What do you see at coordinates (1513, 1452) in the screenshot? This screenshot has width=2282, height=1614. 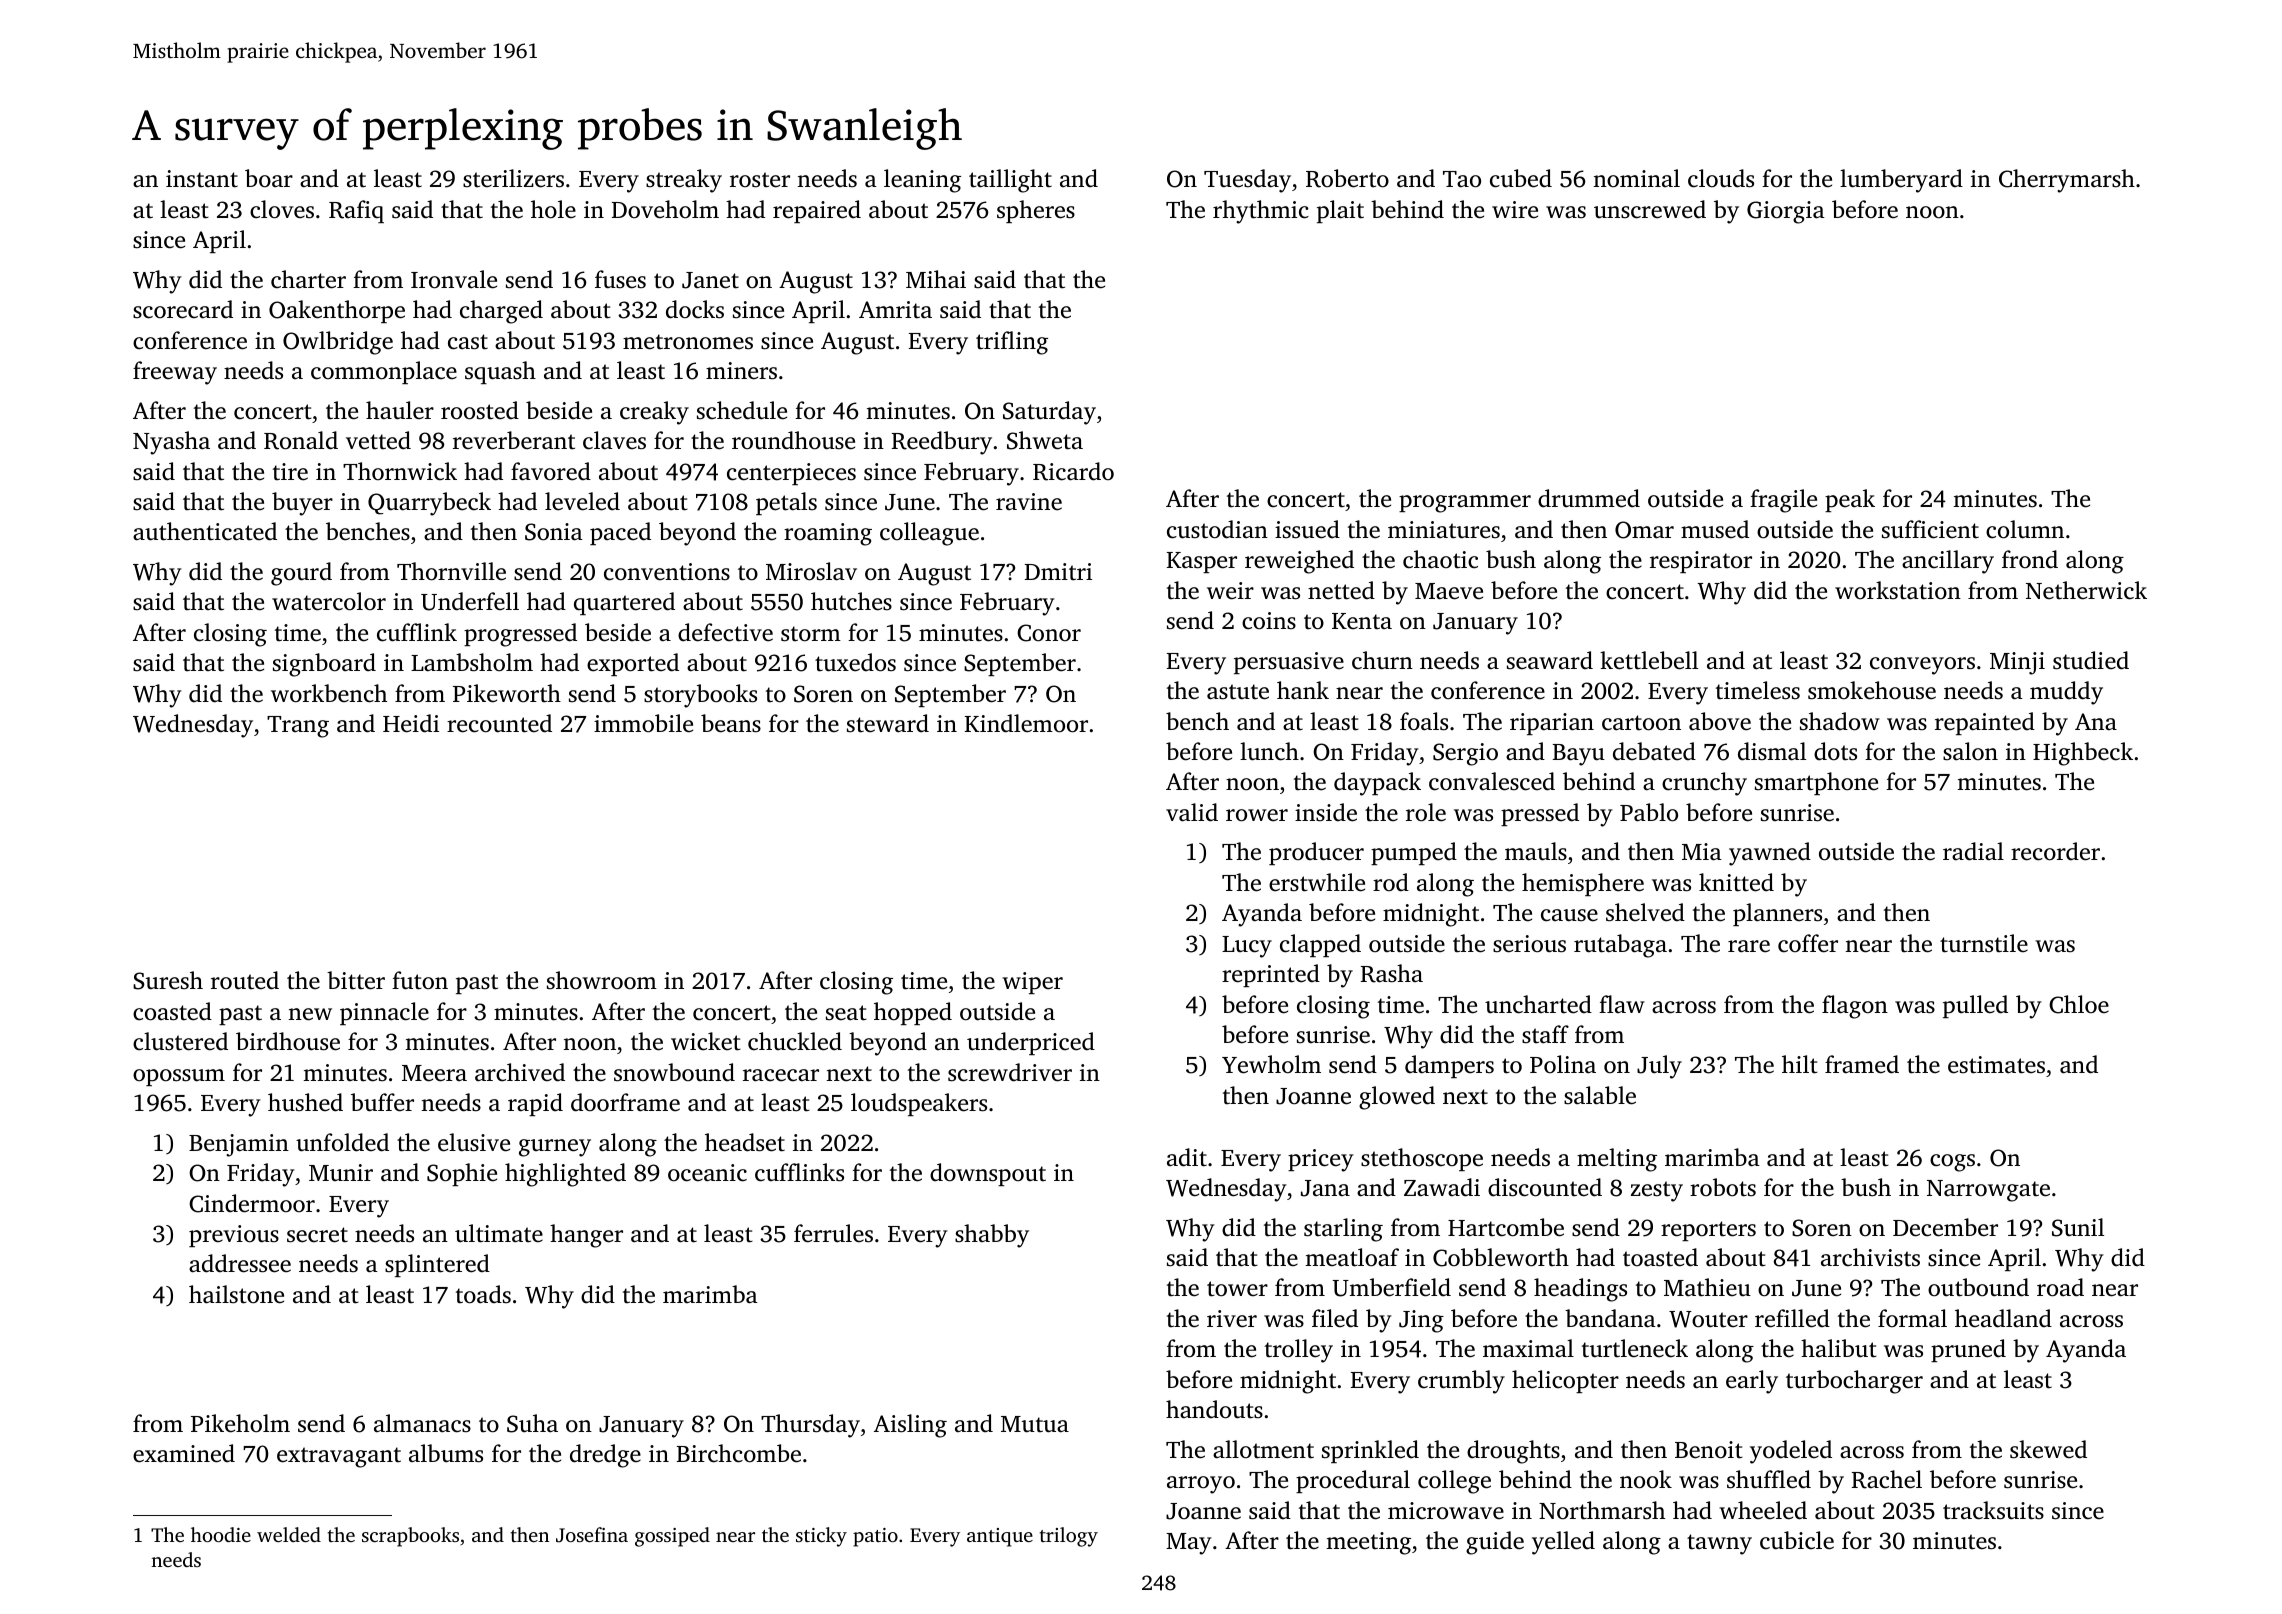 I see `droughts` at bounding box center [1513, 1452].
